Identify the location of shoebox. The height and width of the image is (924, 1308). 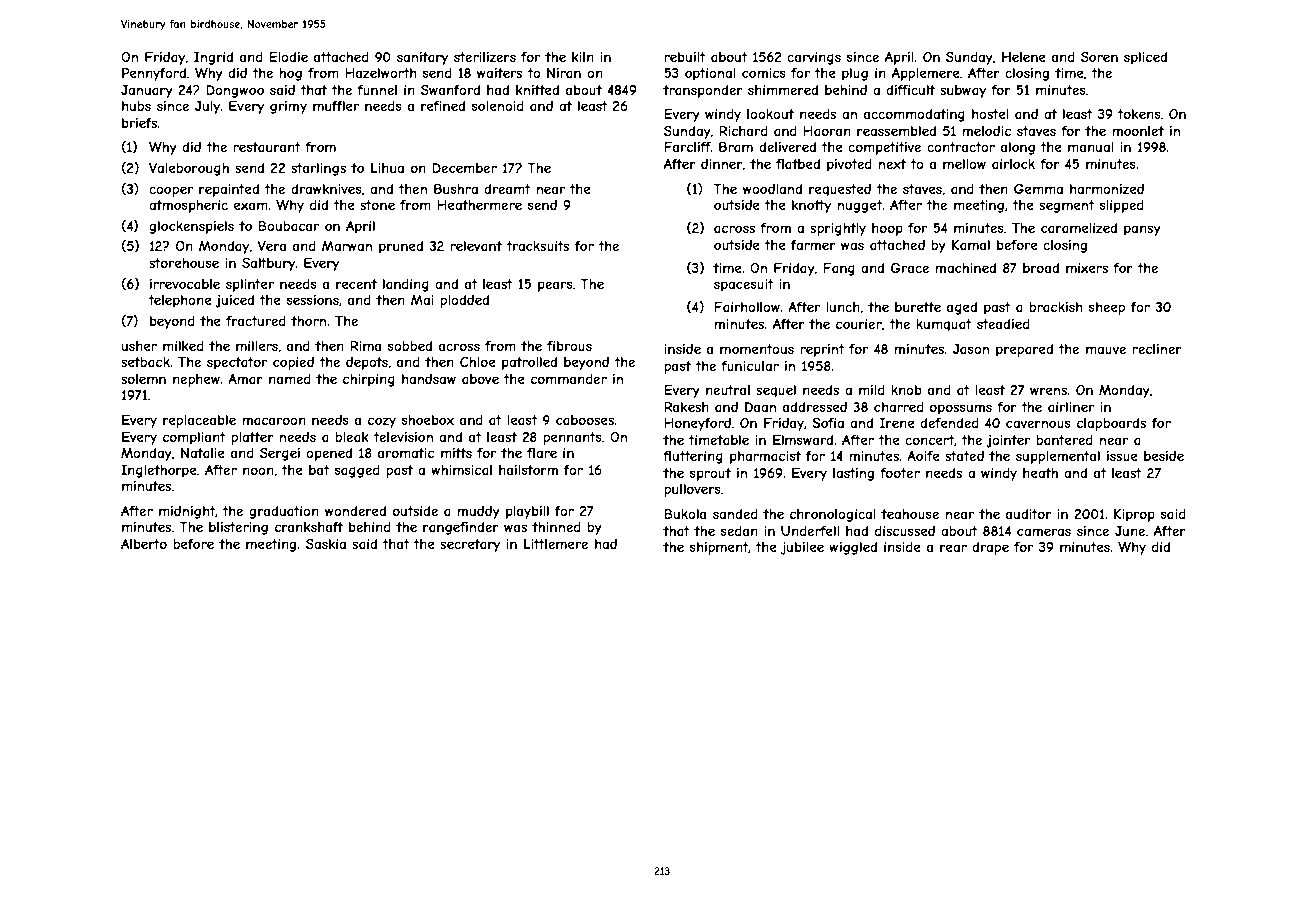
(428, 420).
